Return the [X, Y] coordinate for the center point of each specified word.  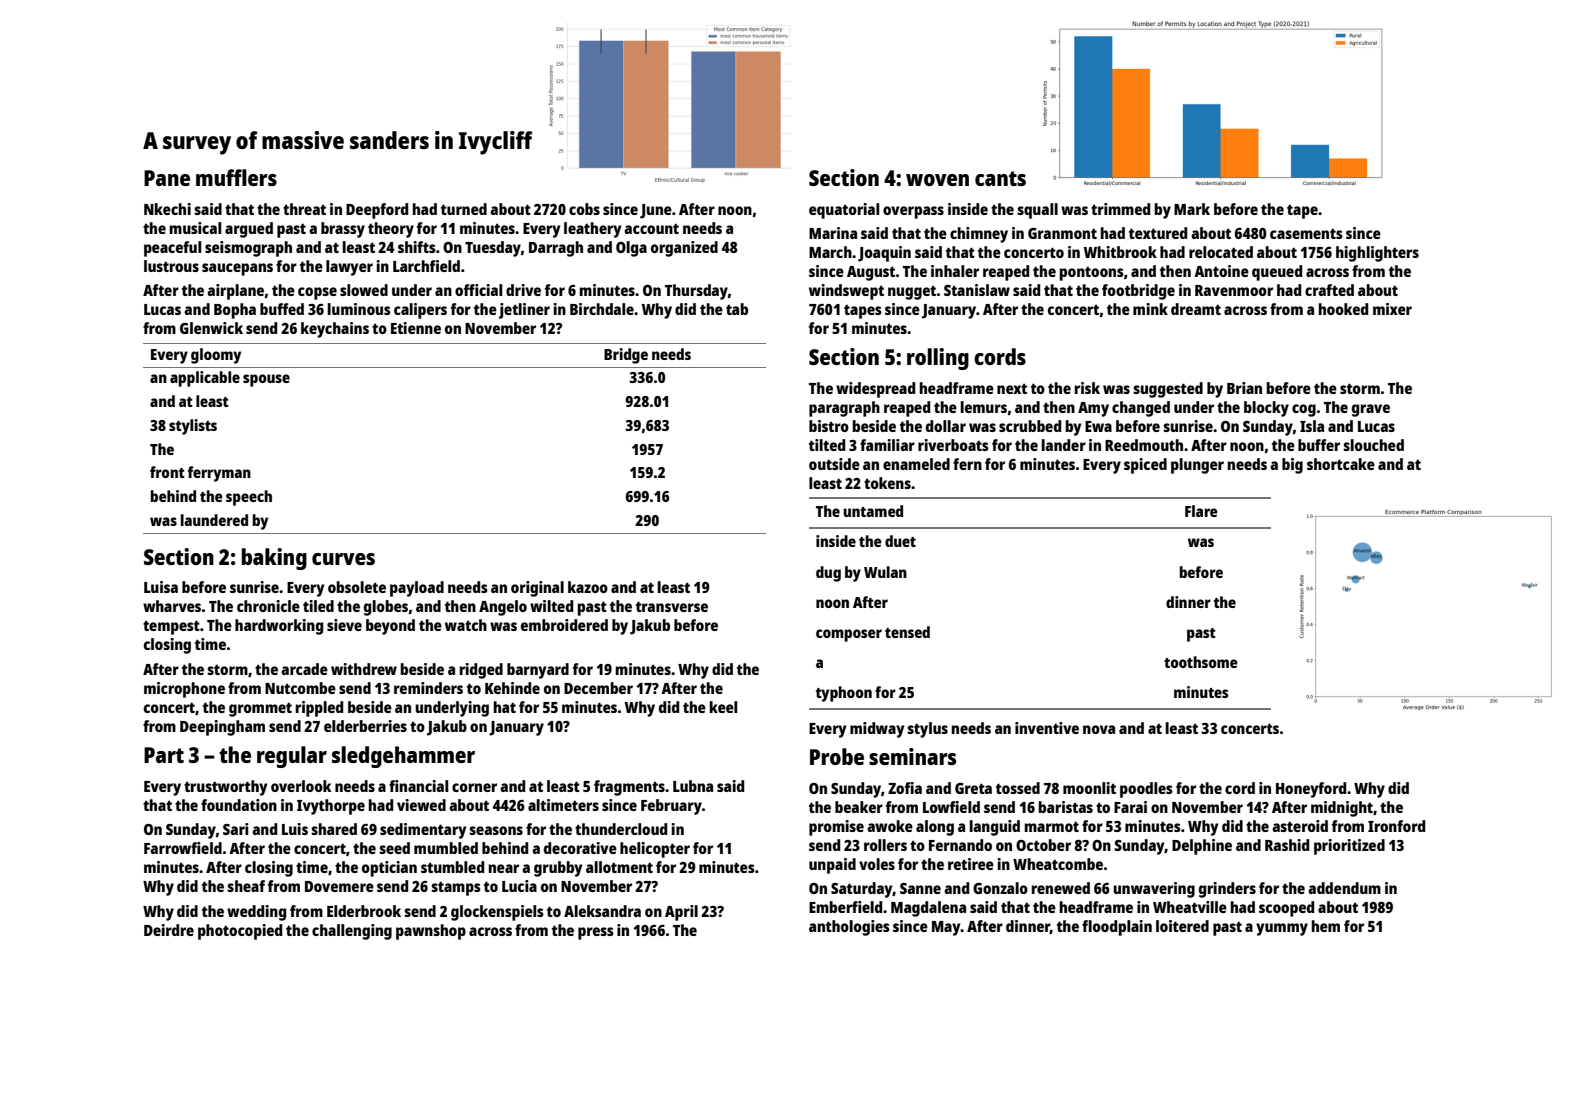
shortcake [1341, 464]
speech [249, 498]
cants [1000, 178]
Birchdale [602, 309]
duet [900, 541]
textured [1158, 233]
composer [849, 635]
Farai [1130, 807]
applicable [205, 379]
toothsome [1201, 662]
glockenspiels [497, 913]
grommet [260, 709]
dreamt [1196, 309]
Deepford [377, 211]
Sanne [920, 888]
